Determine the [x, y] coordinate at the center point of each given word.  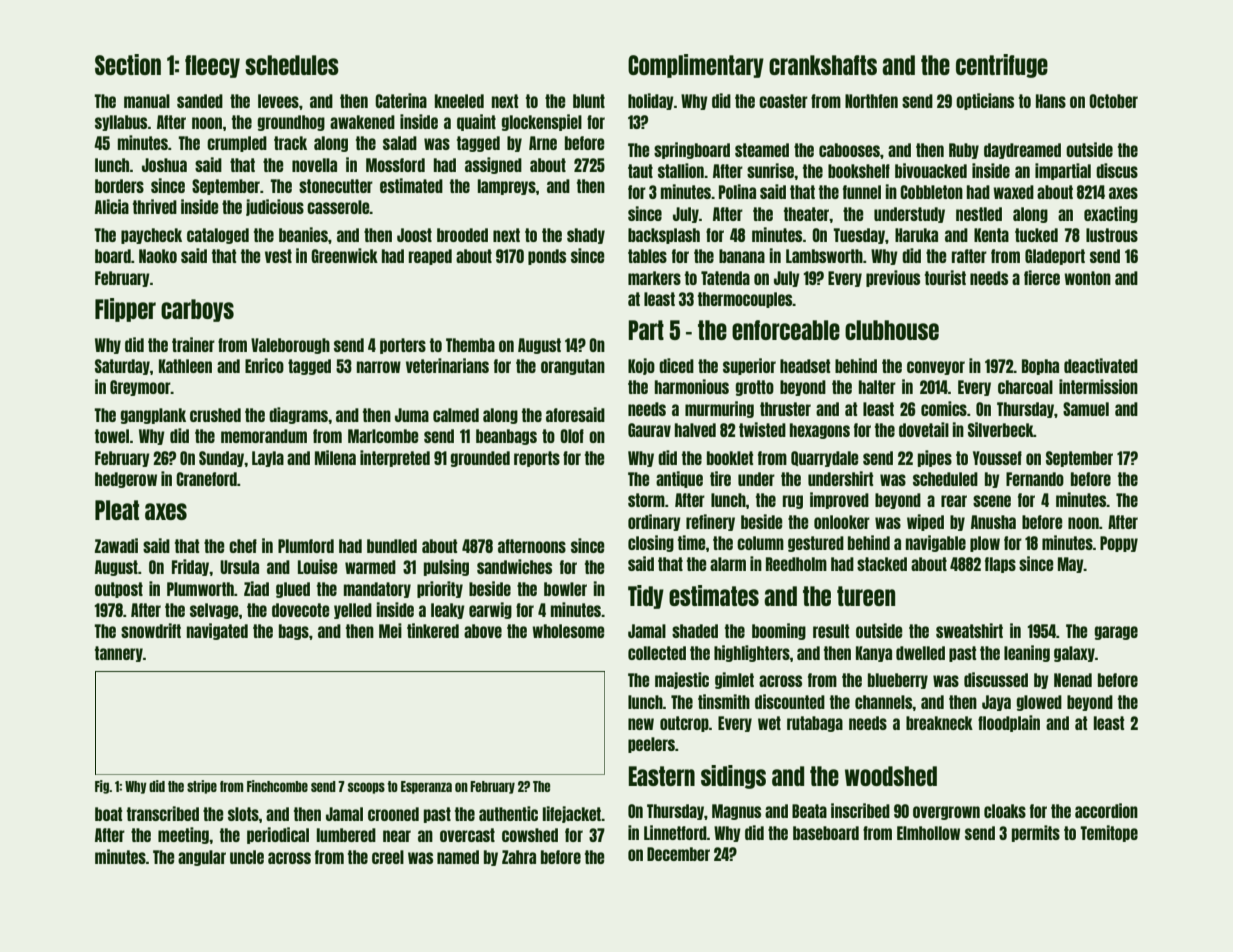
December [678, 854]
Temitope [1109, 833]
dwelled [920, 653]
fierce [1042, 277]
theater [806, 214]
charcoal [1025, 387]
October [1113, 101]
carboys [197, 310]
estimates [714, 595]
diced [676, 365]
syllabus [121, 123]
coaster [783, 101]
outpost [119, 590]
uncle [247, 857]
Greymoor [140, 388]
